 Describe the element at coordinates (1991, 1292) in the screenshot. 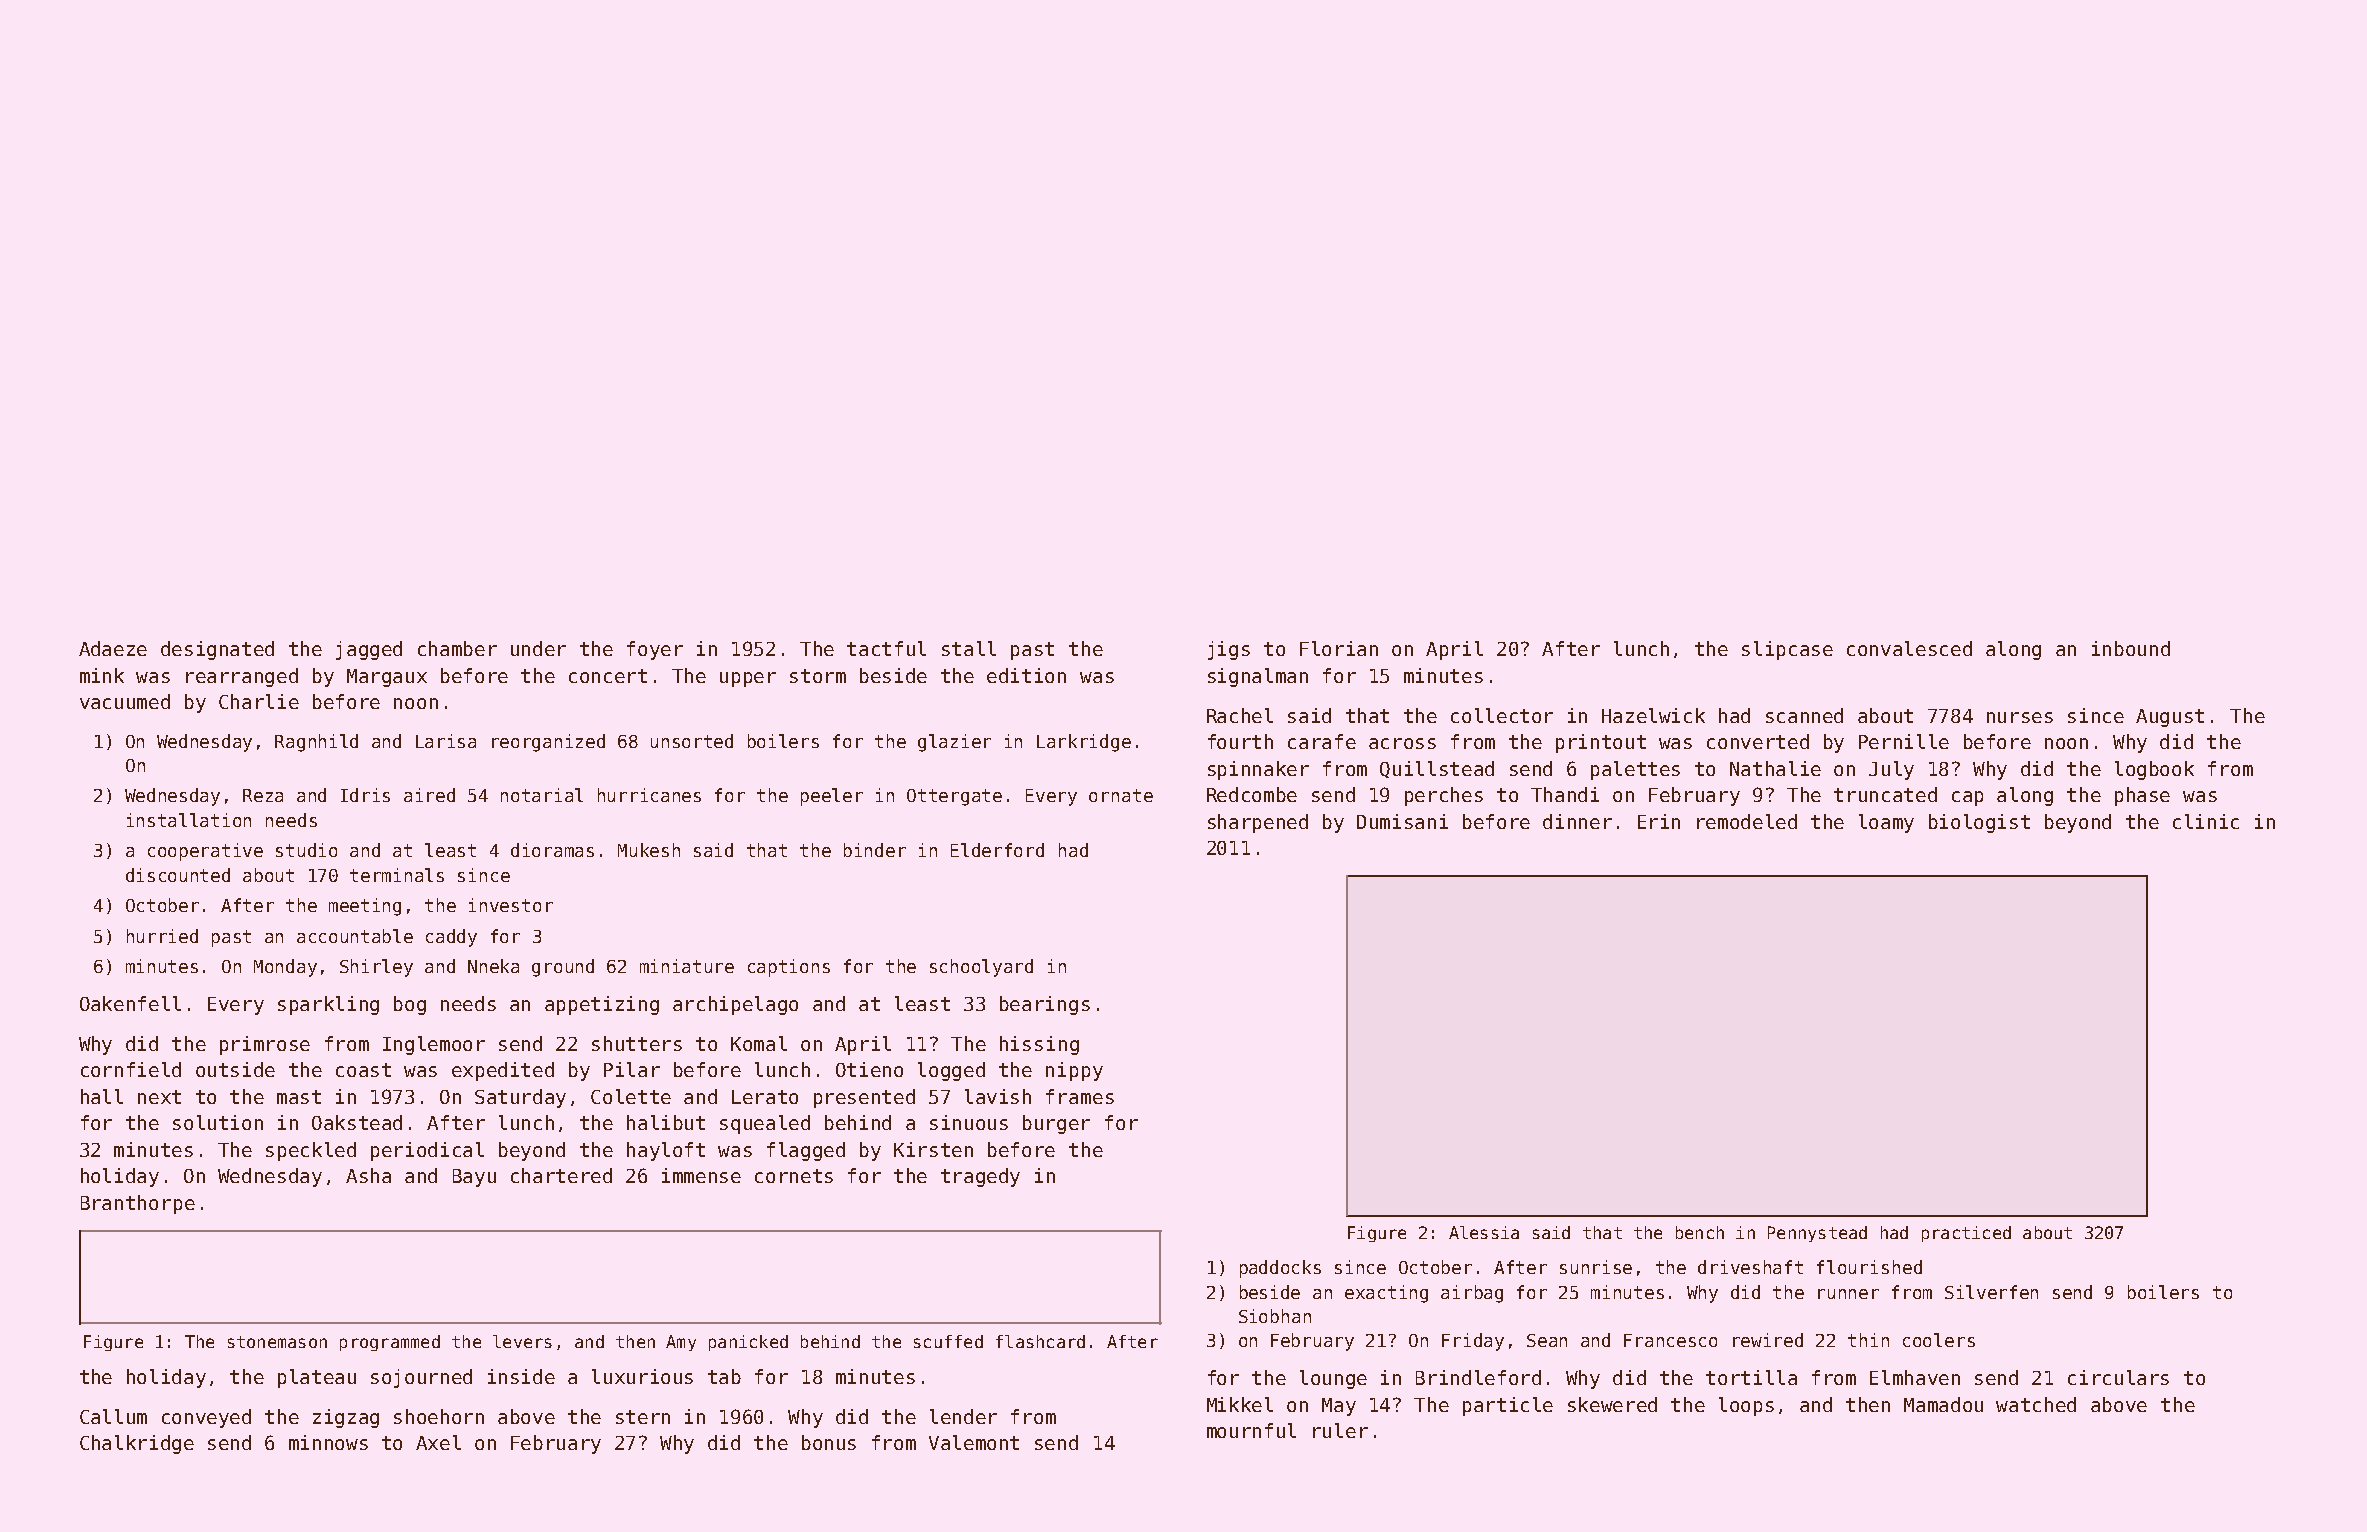

I see `Silverfen` at that location.
